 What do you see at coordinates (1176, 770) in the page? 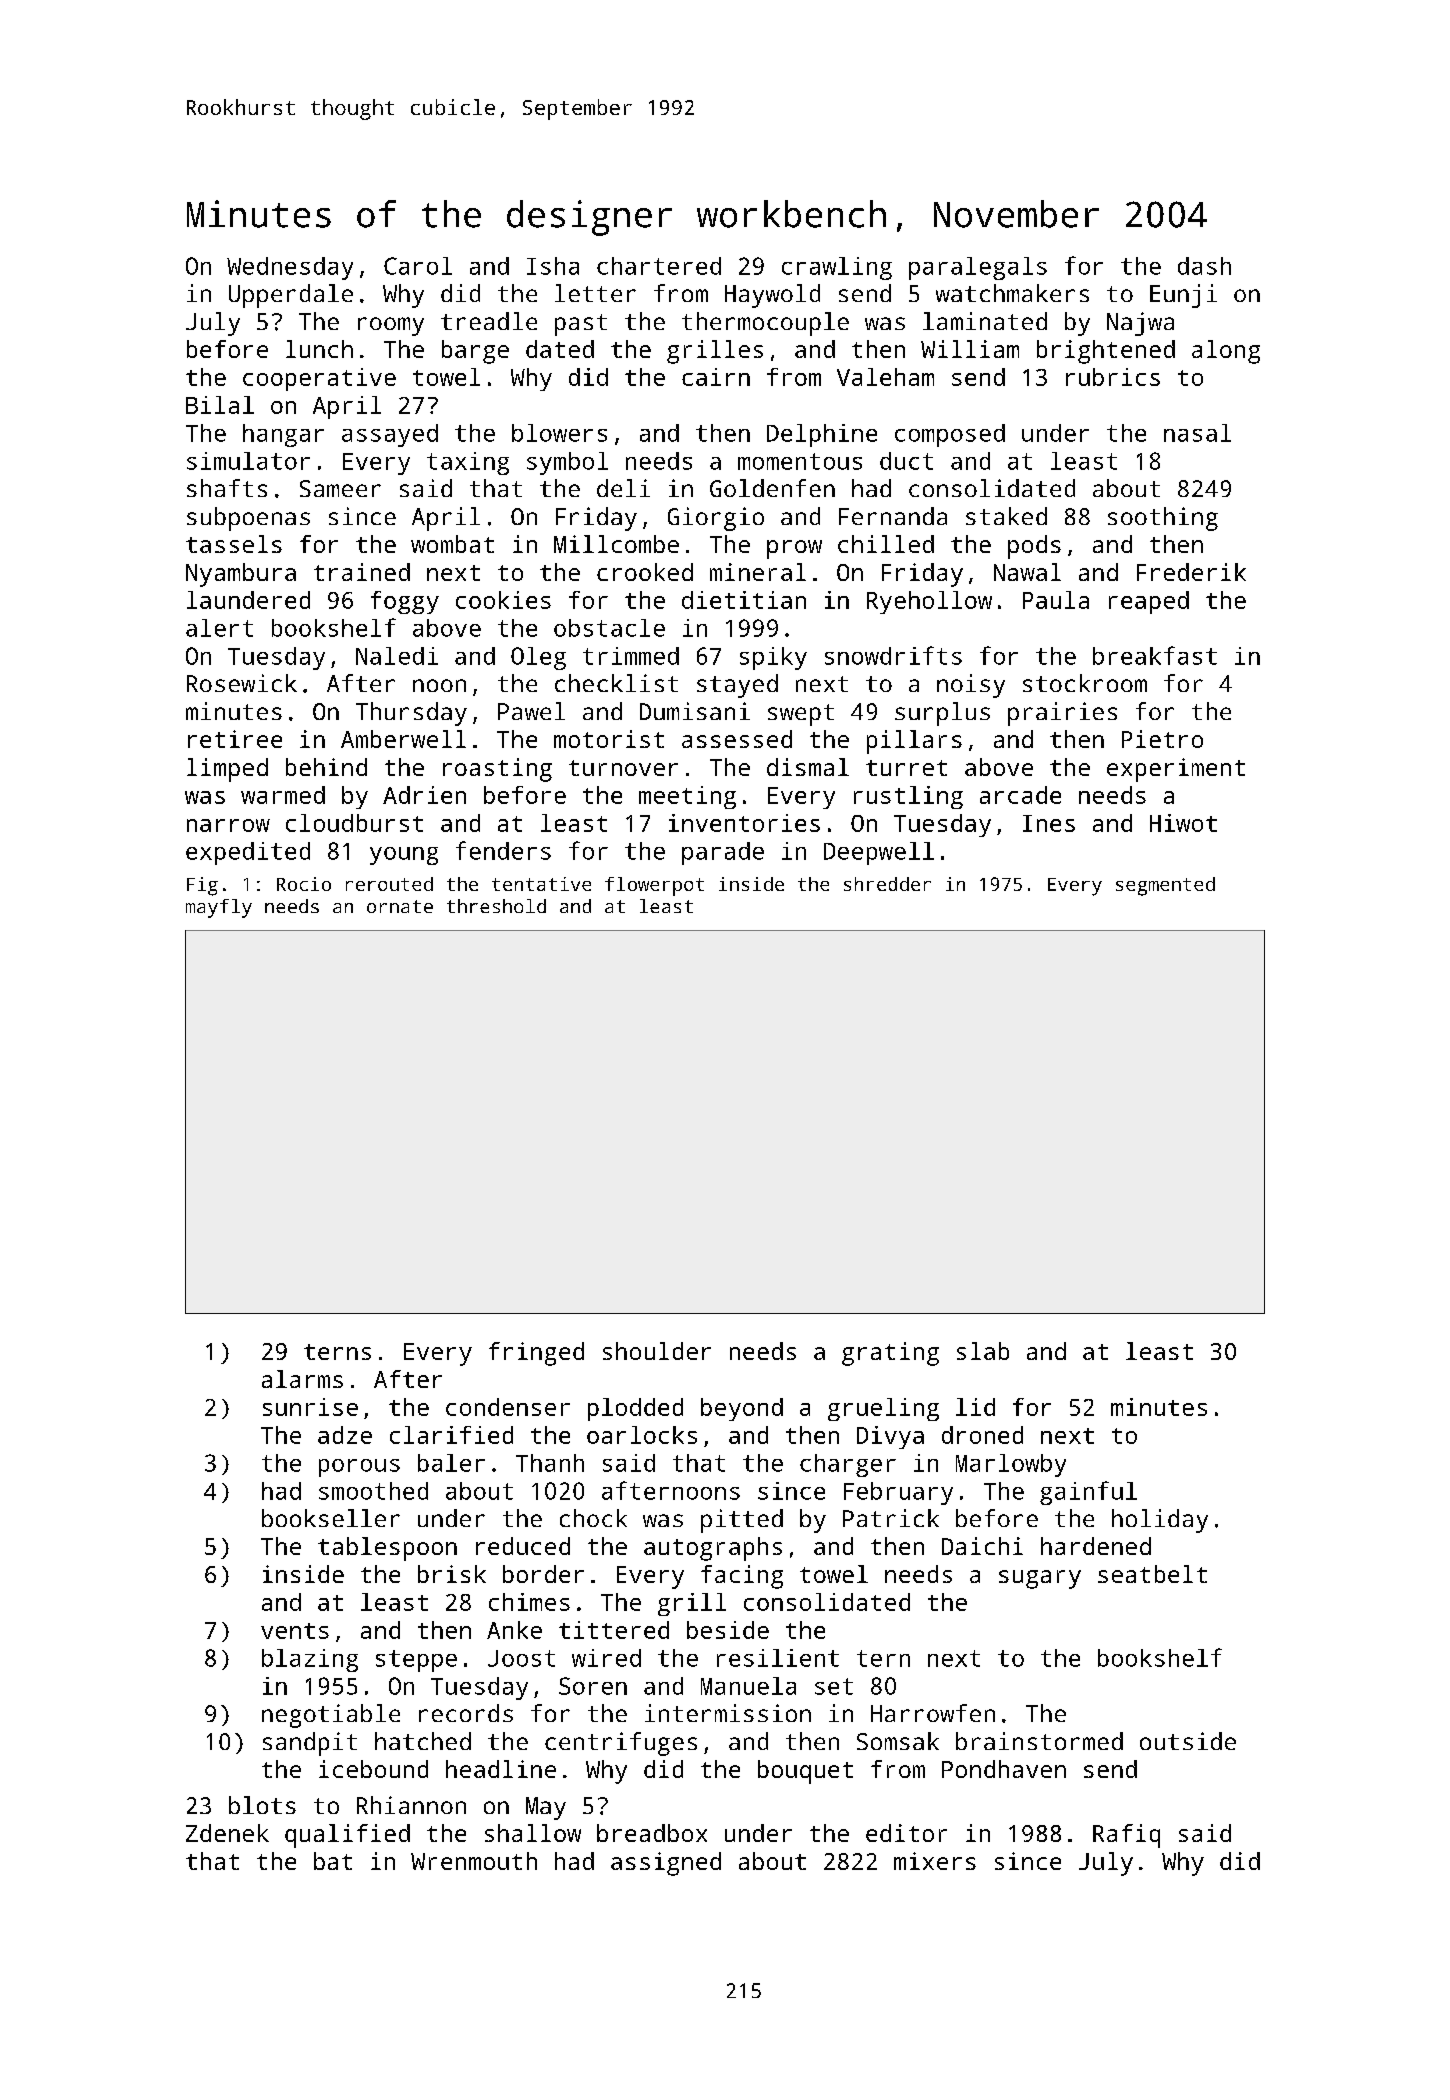
I see `experiment` at bounding box center [1176, 770].
